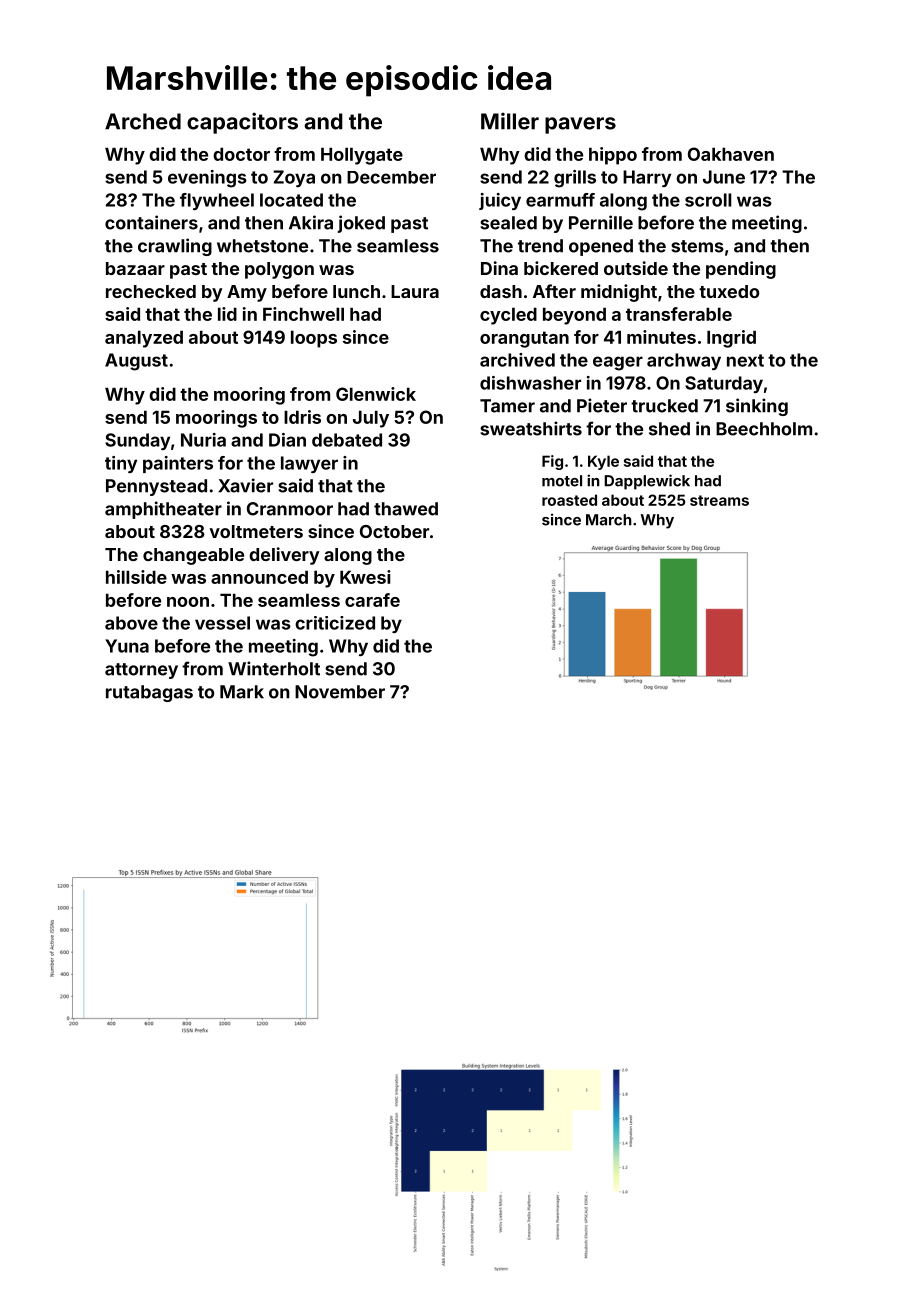 The height and width of the screenshot is (1308, 924). I want to click on juicy, so click(500, 201).
